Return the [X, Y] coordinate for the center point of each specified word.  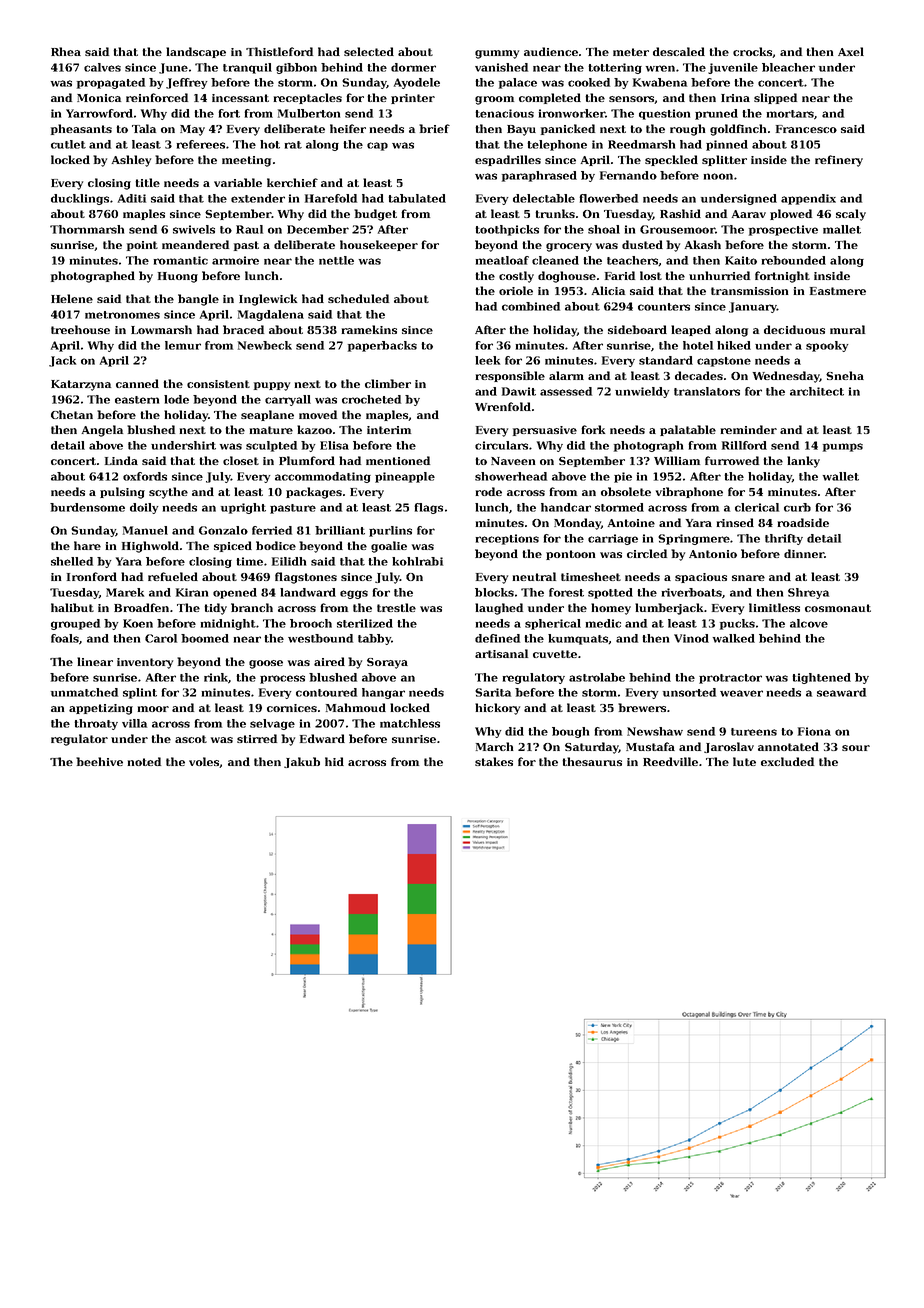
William [677, 460]
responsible [510, 376]
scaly [851, 215]
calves [102, 67]
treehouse [80, 329]
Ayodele [417, 83]
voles [204, 762]
